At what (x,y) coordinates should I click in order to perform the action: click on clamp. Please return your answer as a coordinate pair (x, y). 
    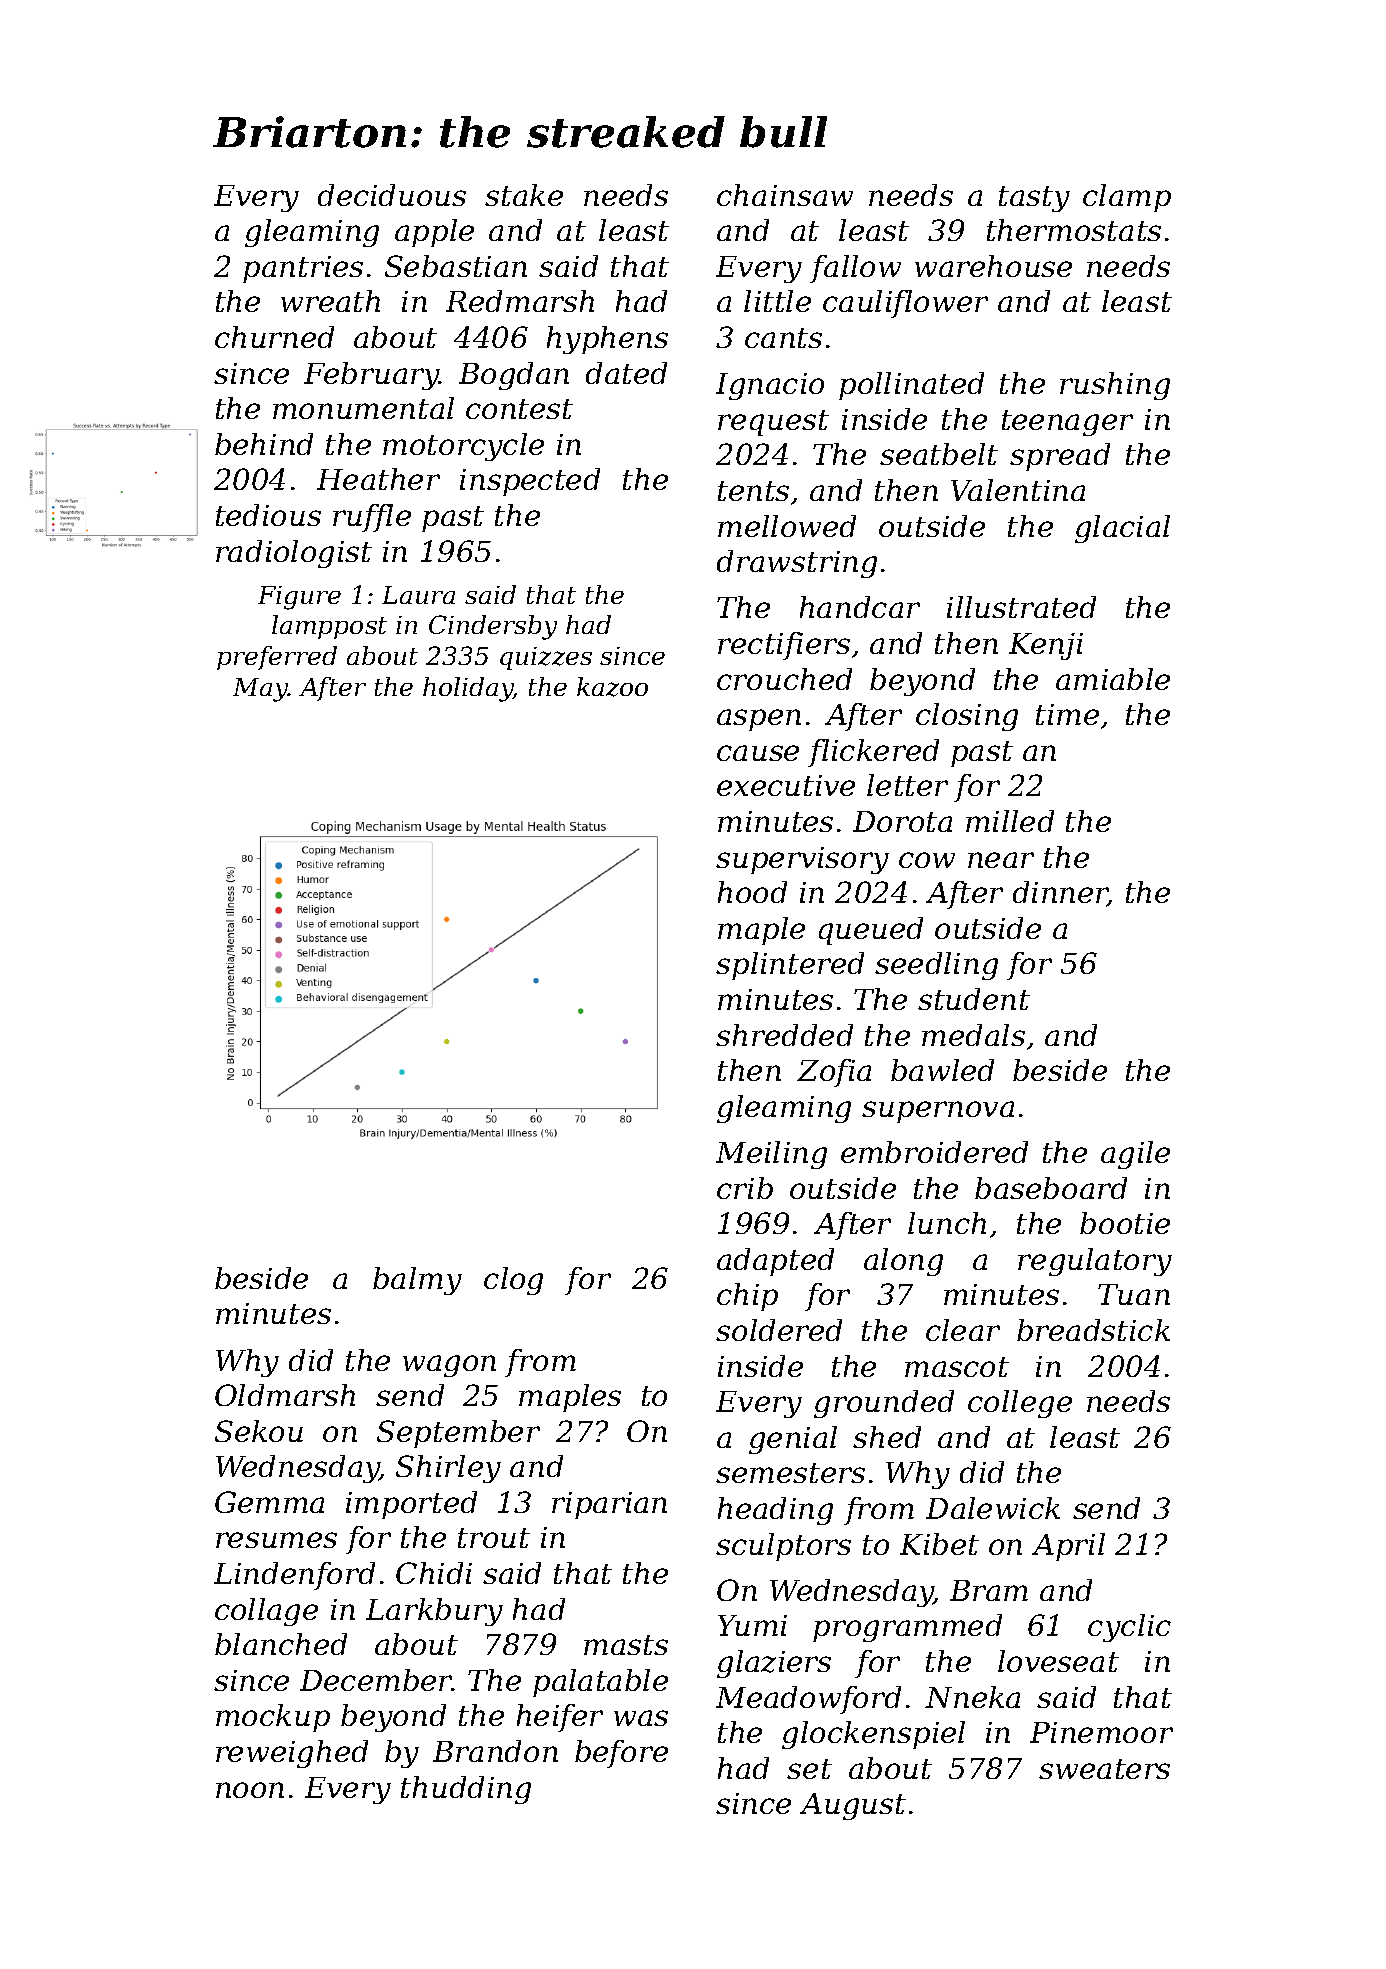
    Looking at the image, I should click on (1127, 198).
